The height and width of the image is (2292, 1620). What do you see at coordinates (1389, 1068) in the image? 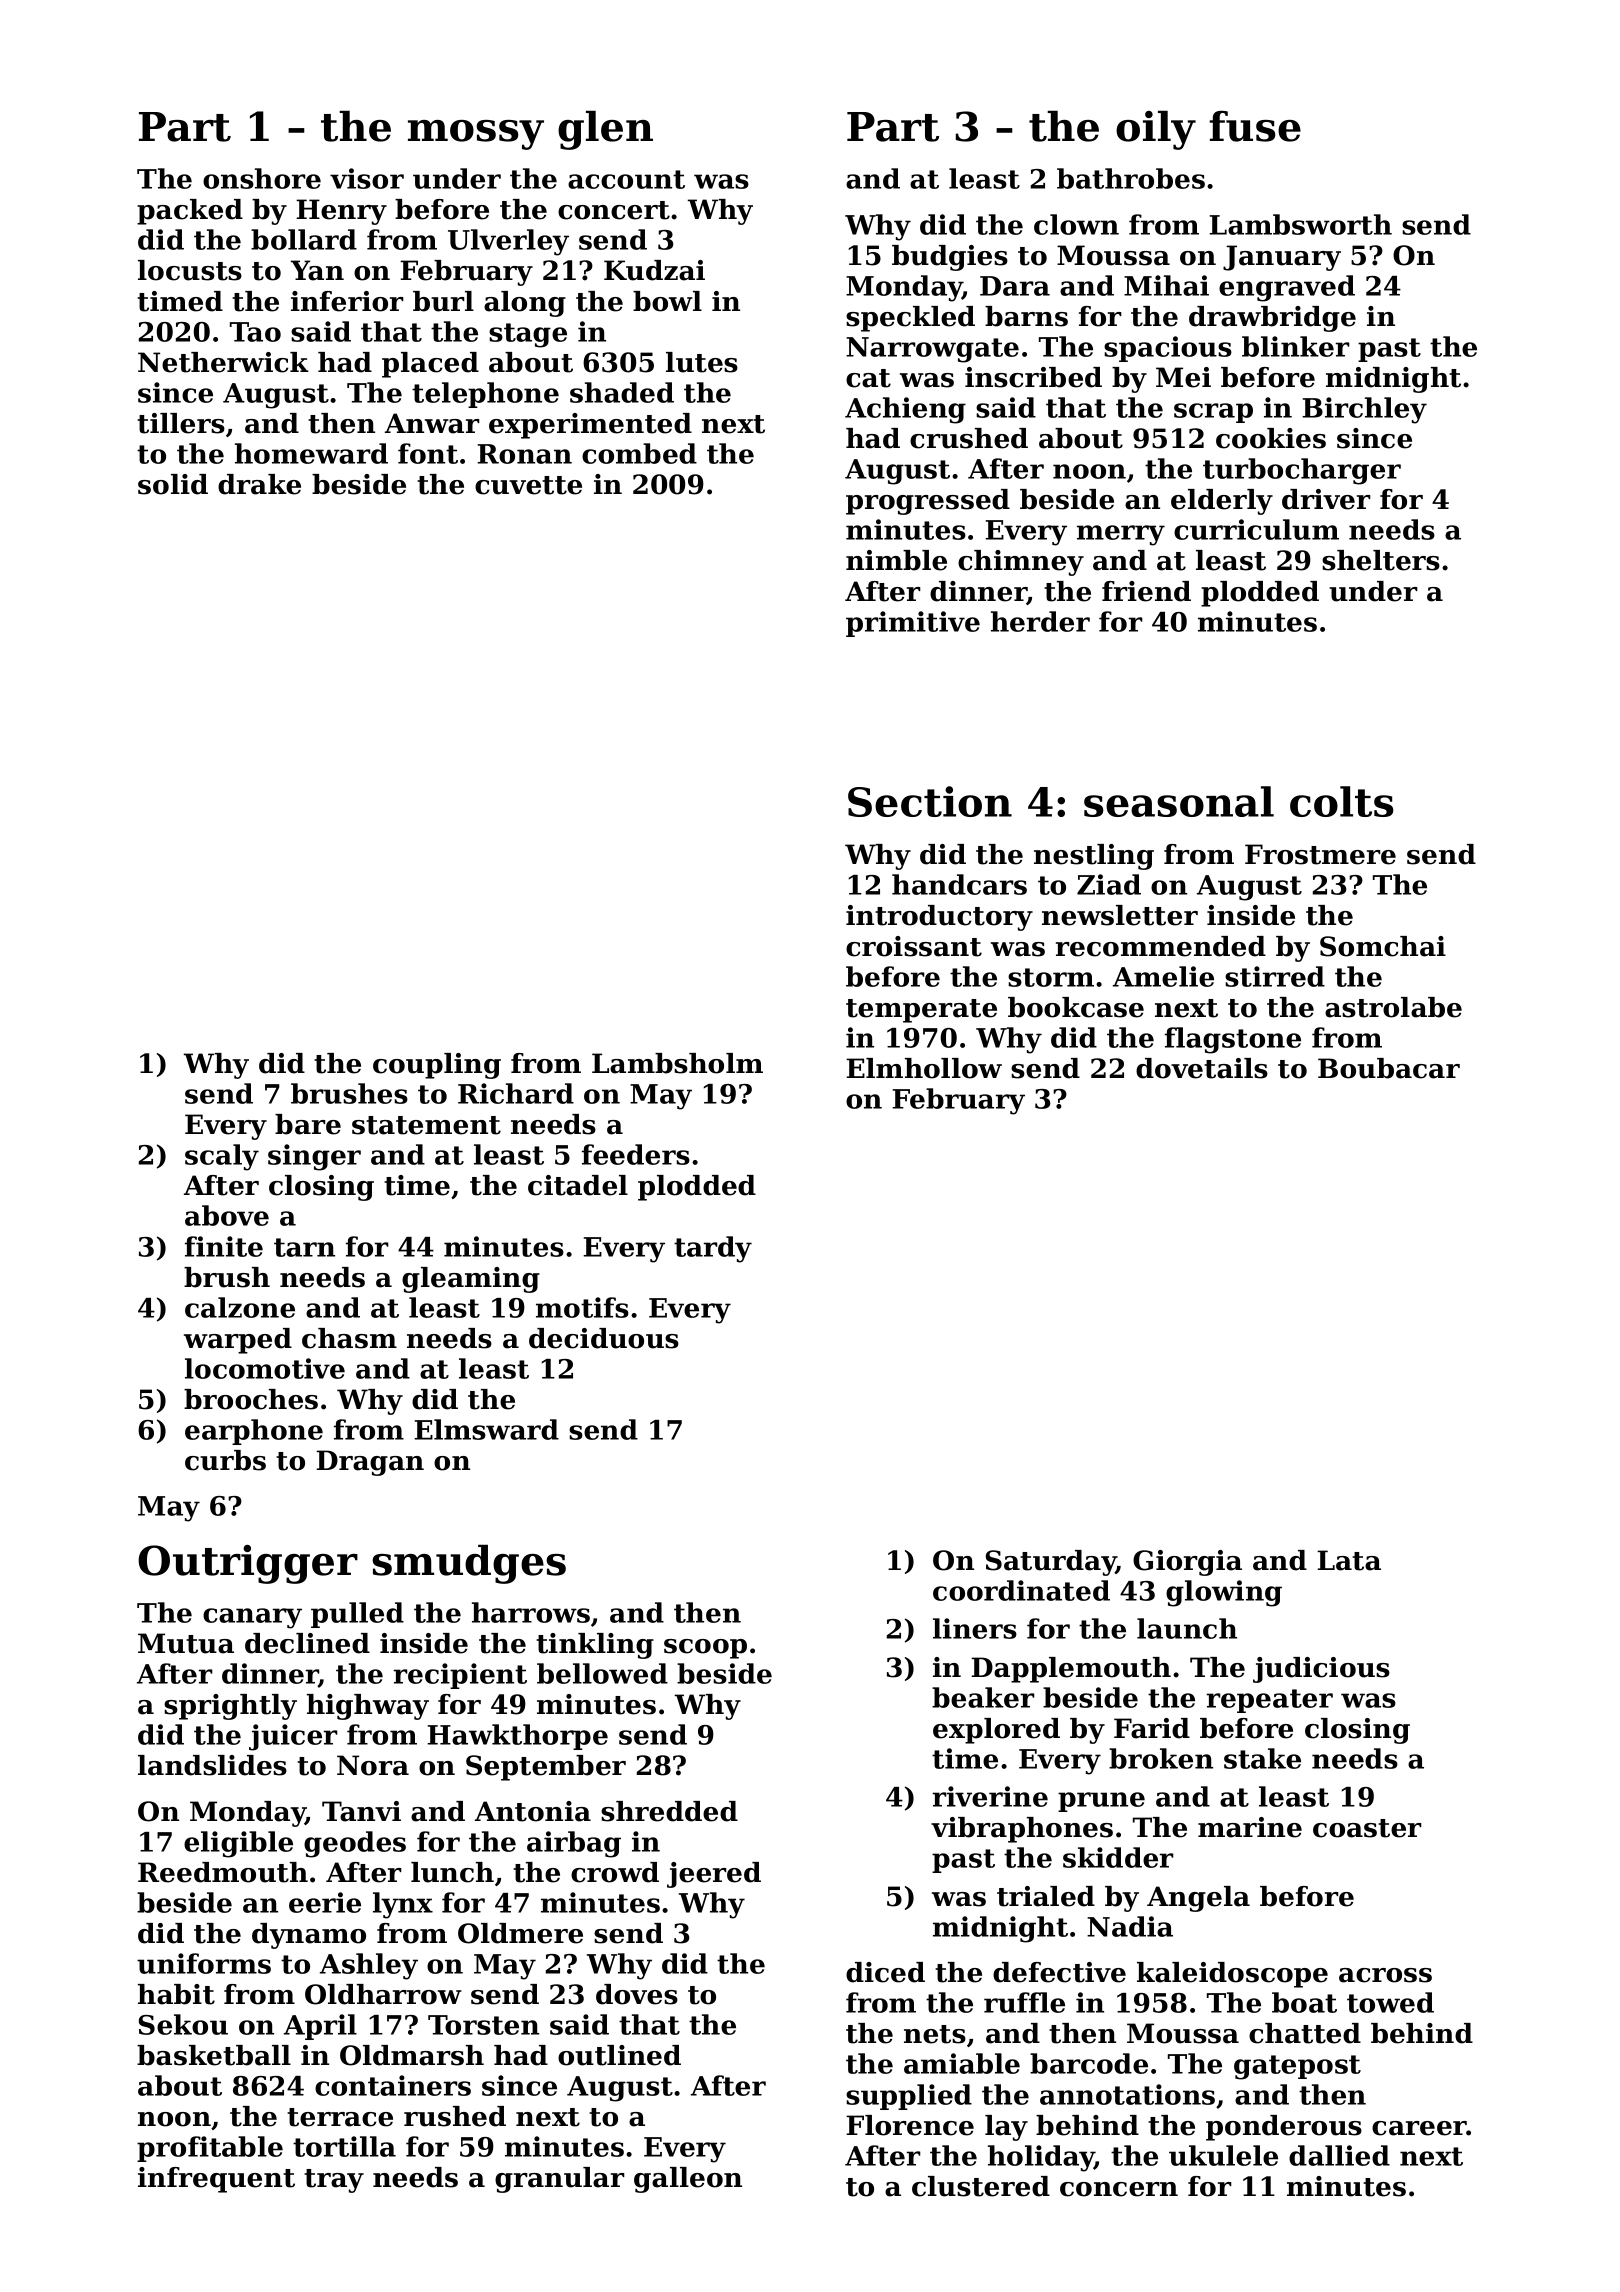
I see `Boubacar` at bounding box center [1389, 1068].
